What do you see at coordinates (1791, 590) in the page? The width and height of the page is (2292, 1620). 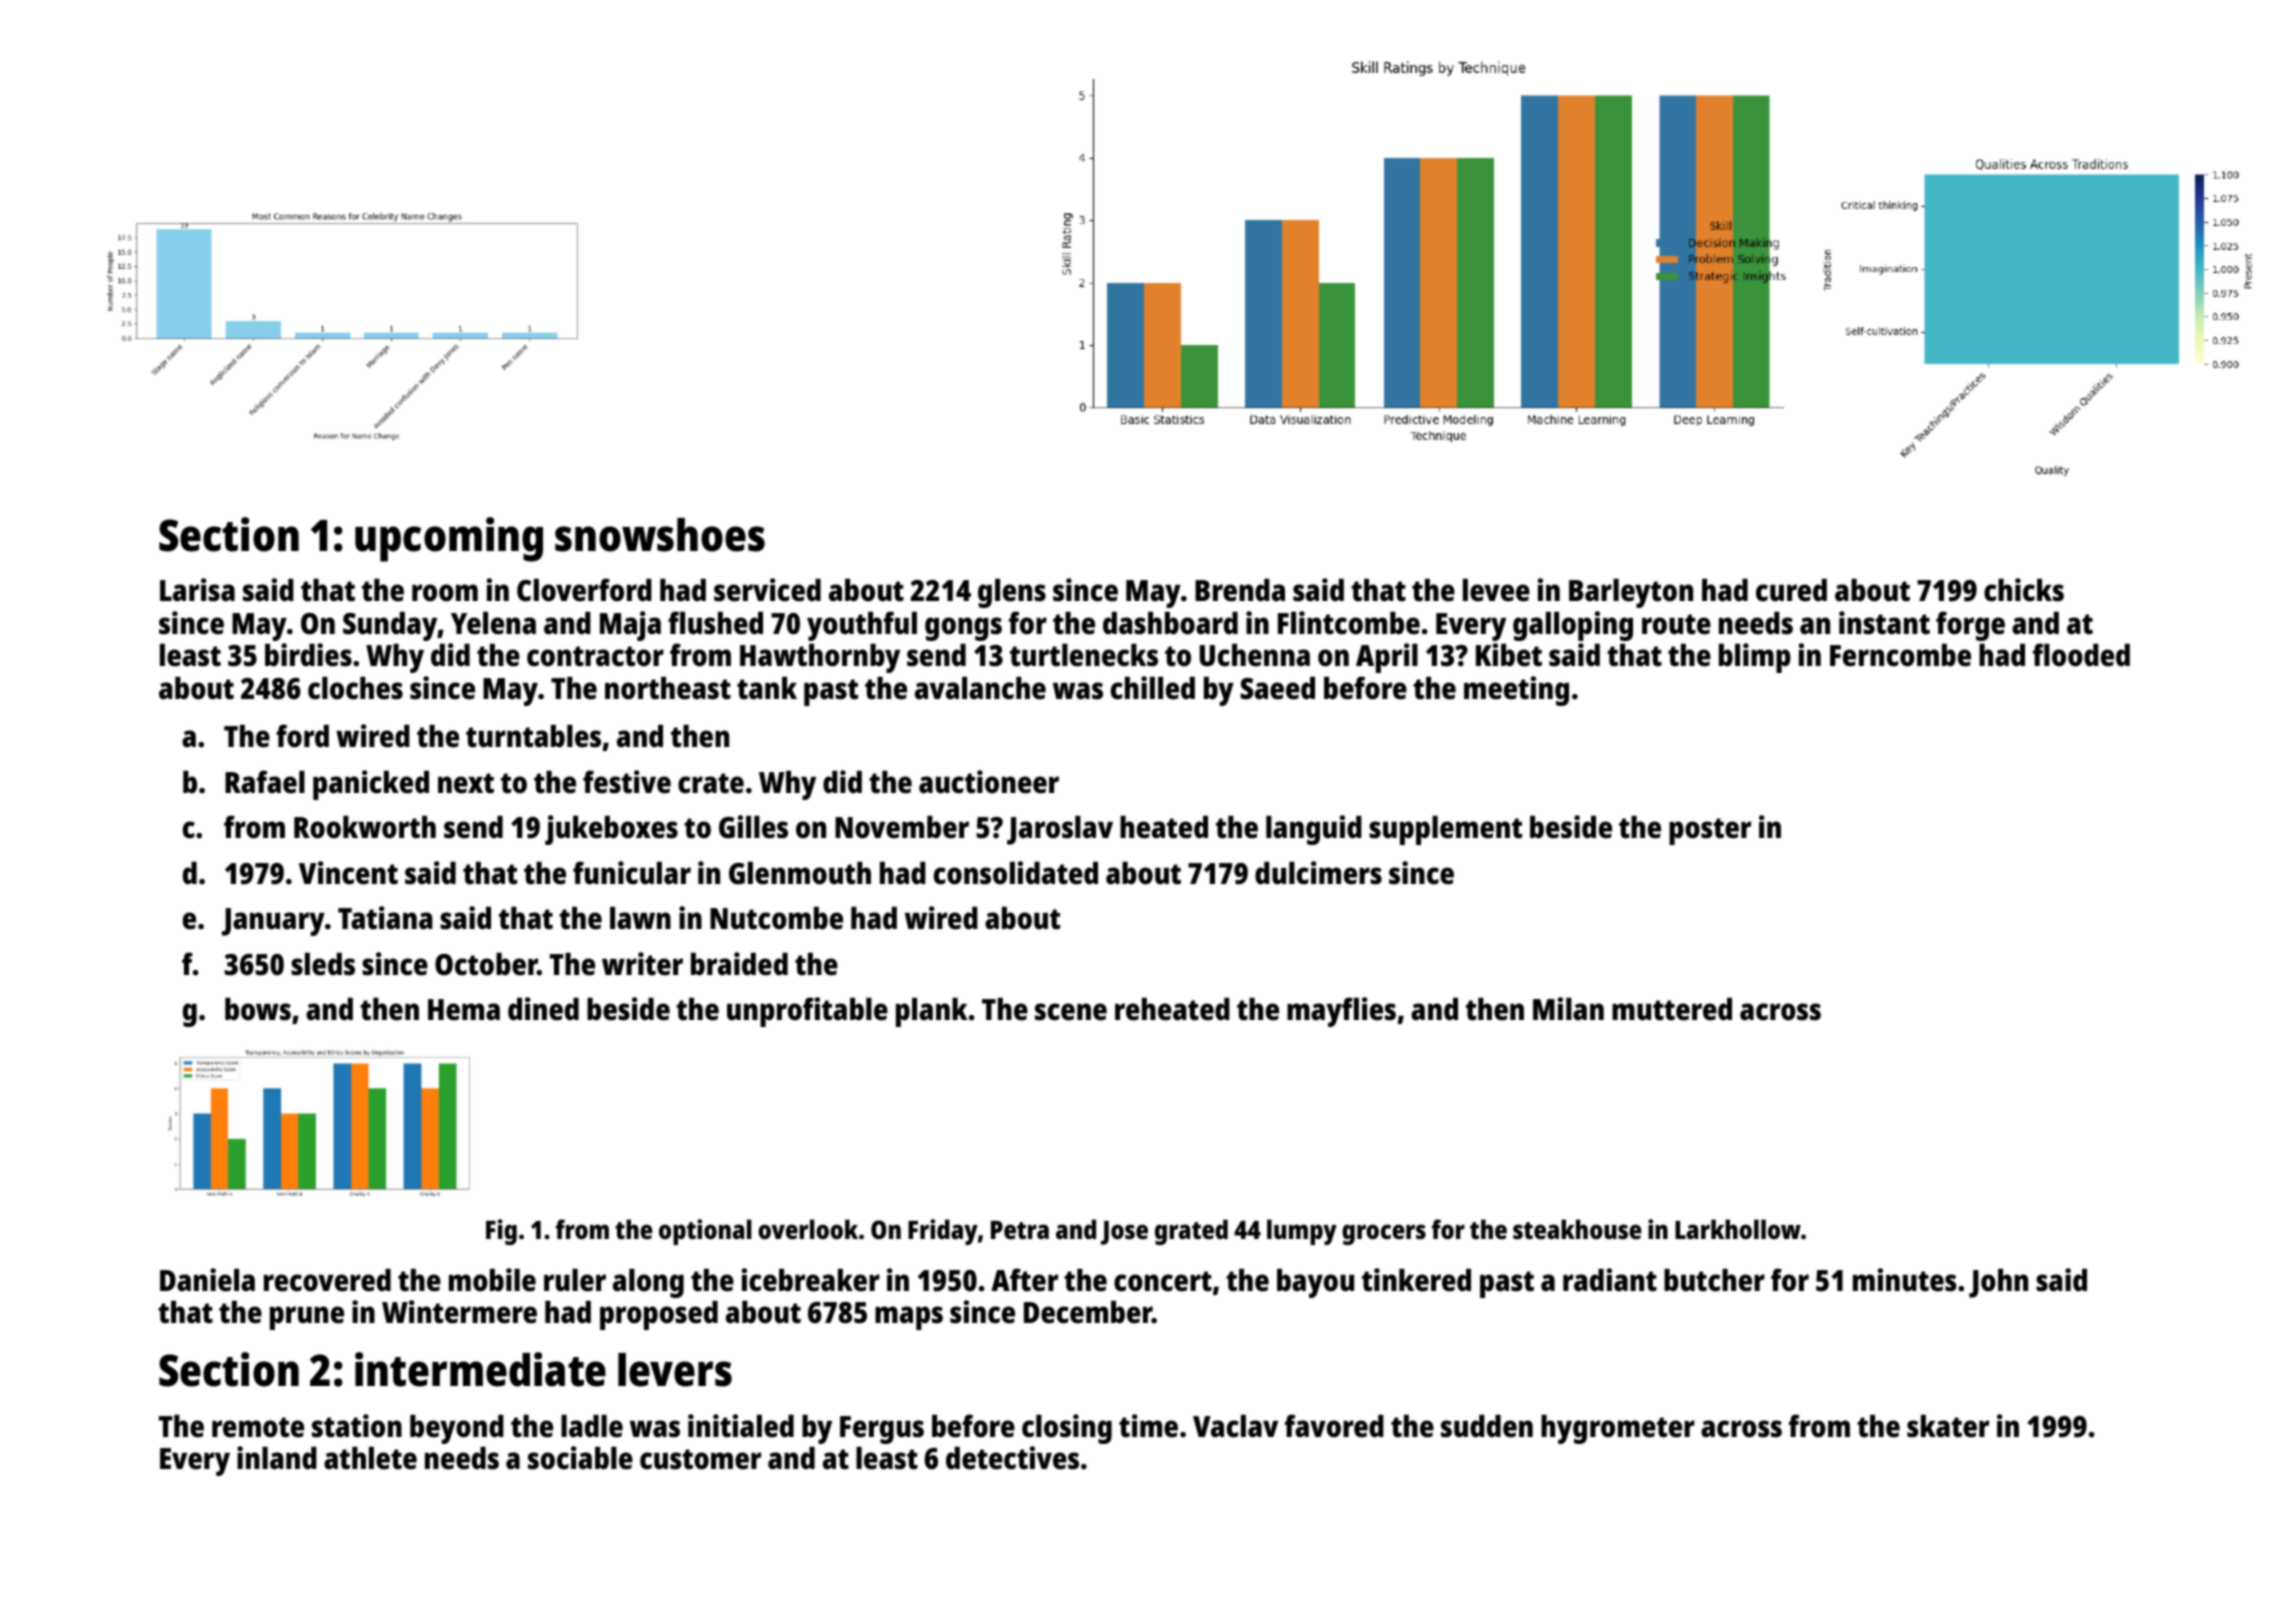 I see `cured` at bounding box center [1791, 590].
